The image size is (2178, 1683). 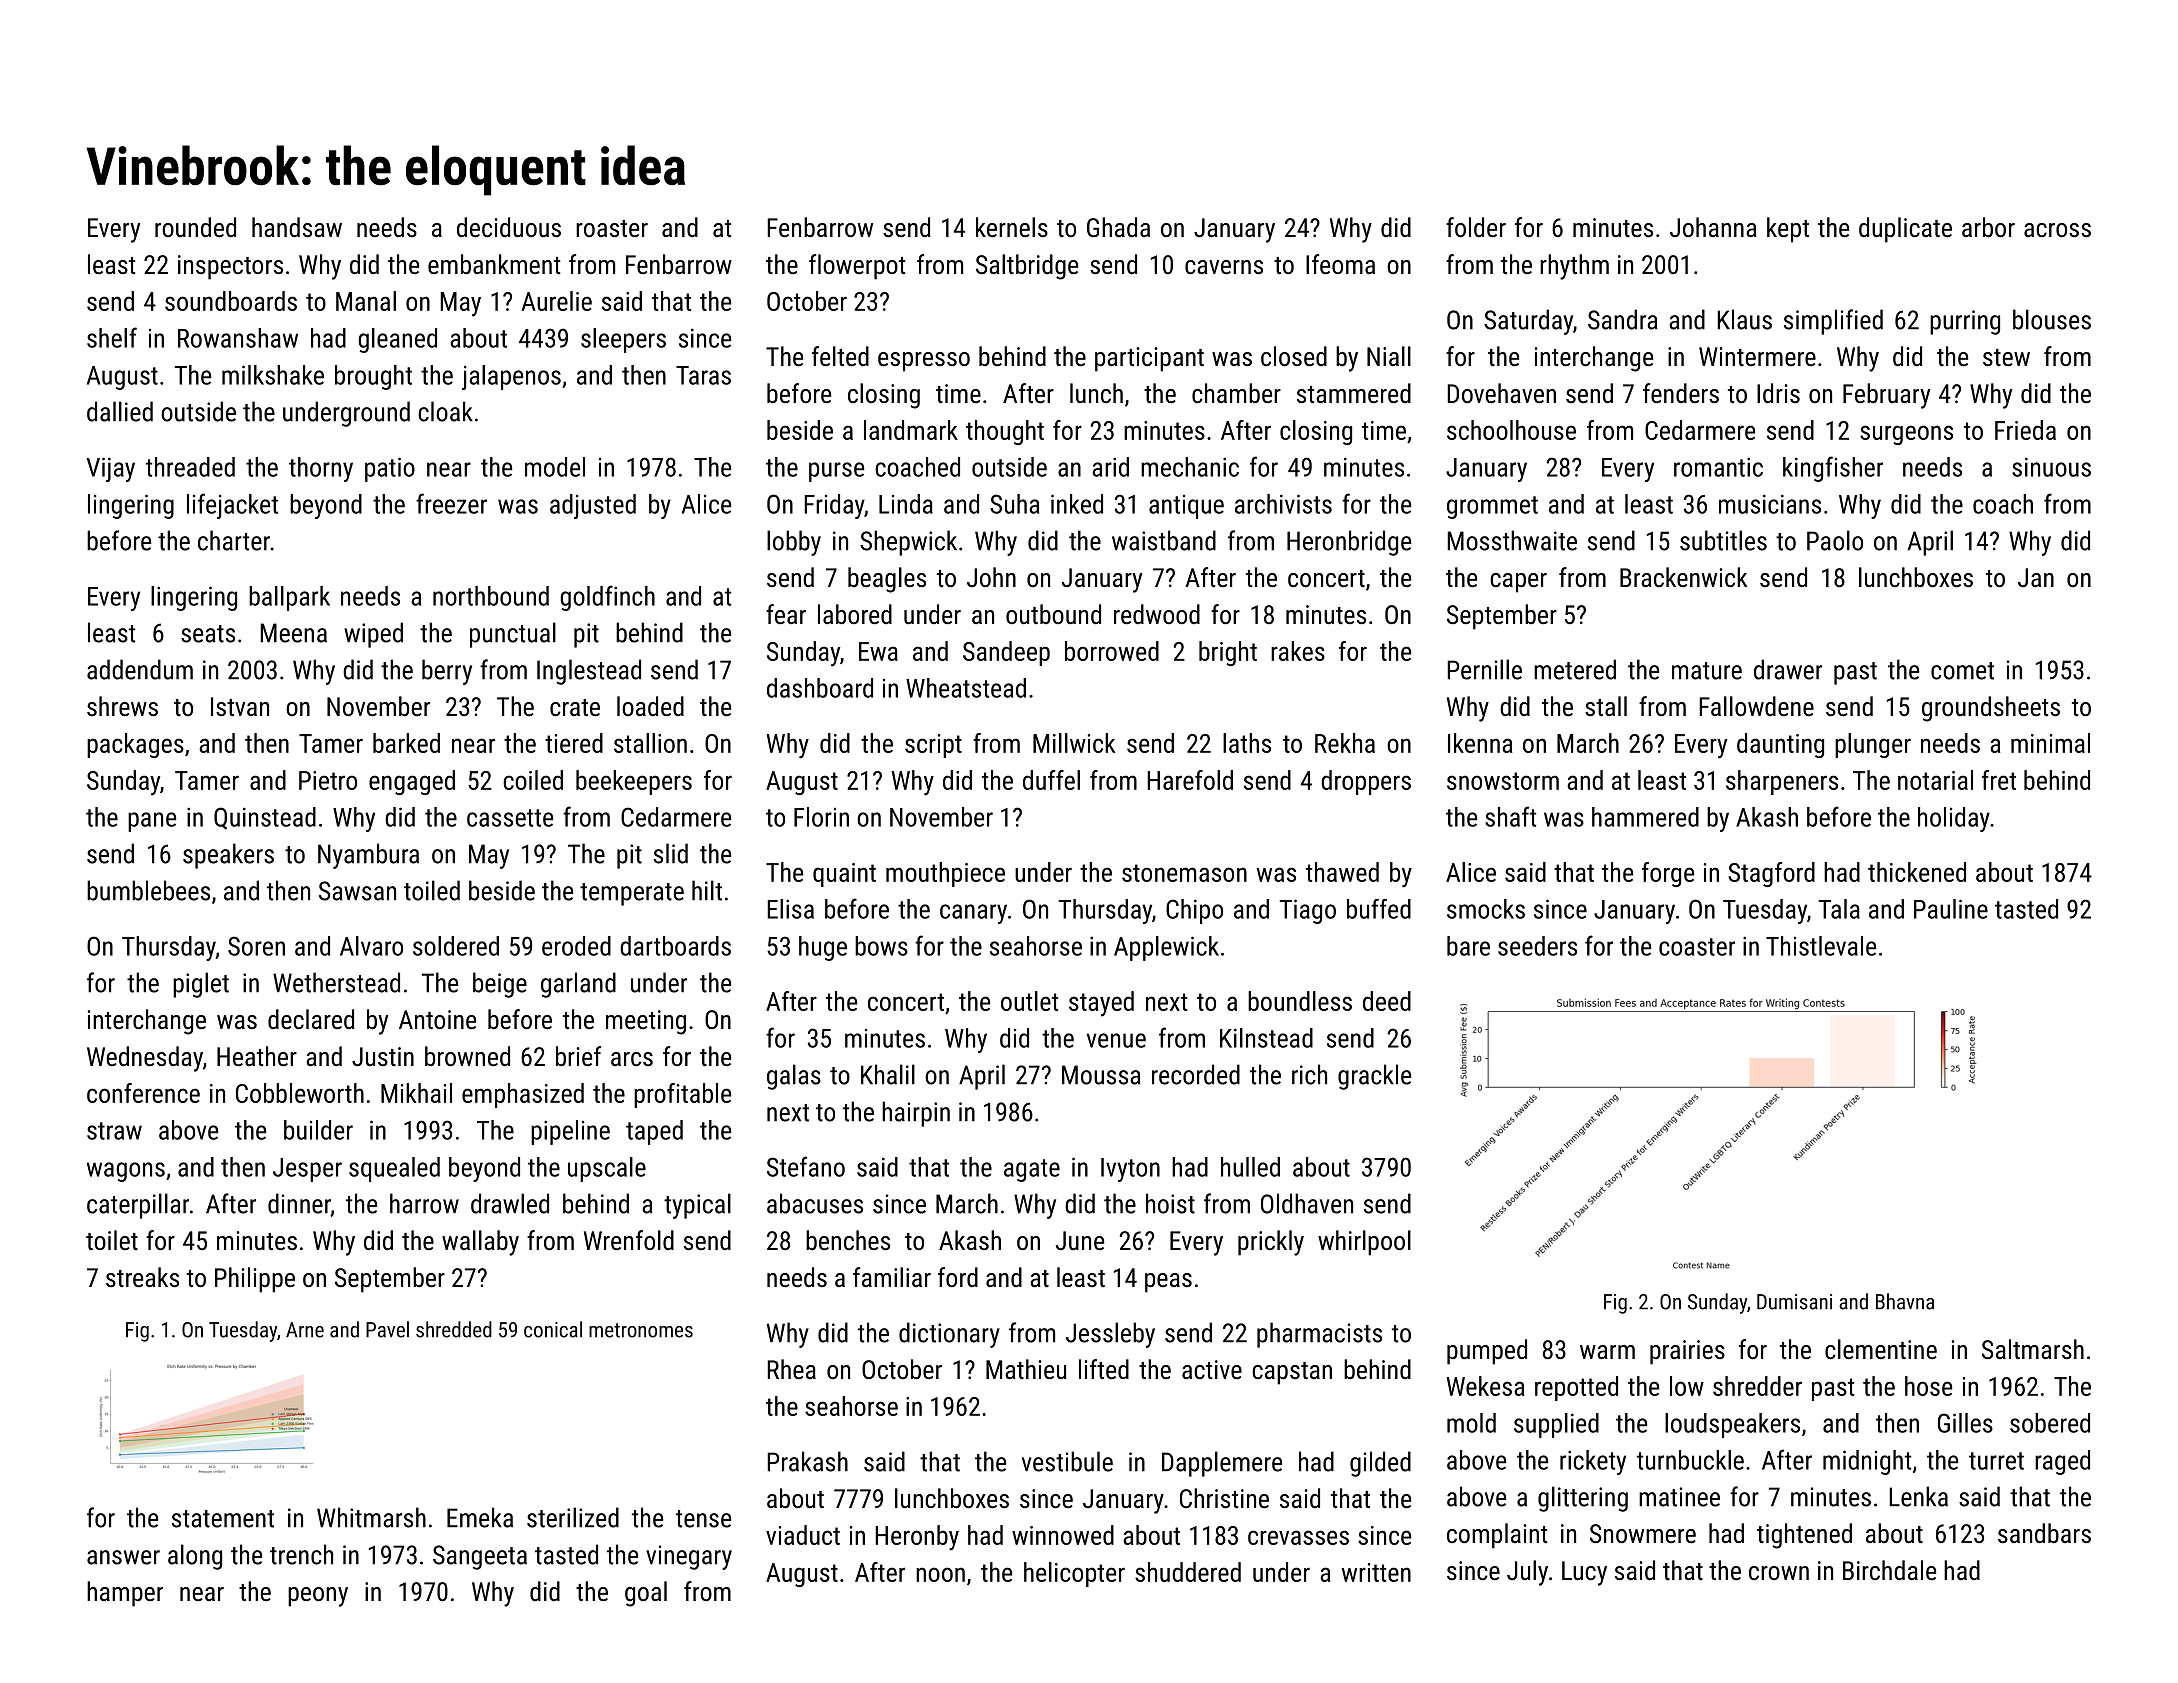 What do you see at coordinates (1951, 909) in the image?
I see `Pauline` at bounding box center [1951, 909].
